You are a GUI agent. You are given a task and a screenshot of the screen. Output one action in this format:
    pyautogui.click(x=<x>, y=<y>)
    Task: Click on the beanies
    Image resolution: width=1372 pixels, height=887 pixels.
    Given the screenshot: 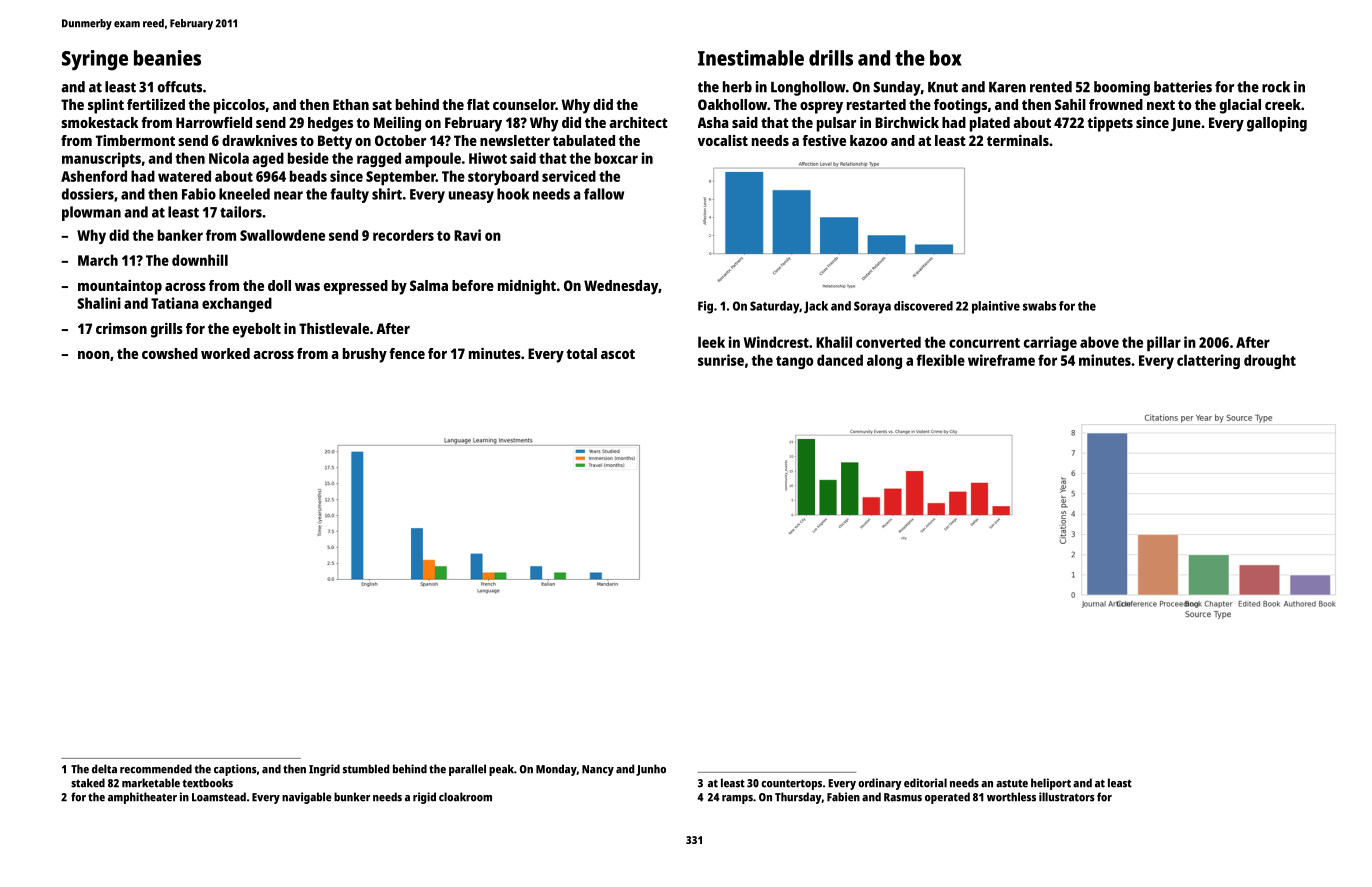 What is the action you would take?
    pyautogui.click(x=167, y=58)
